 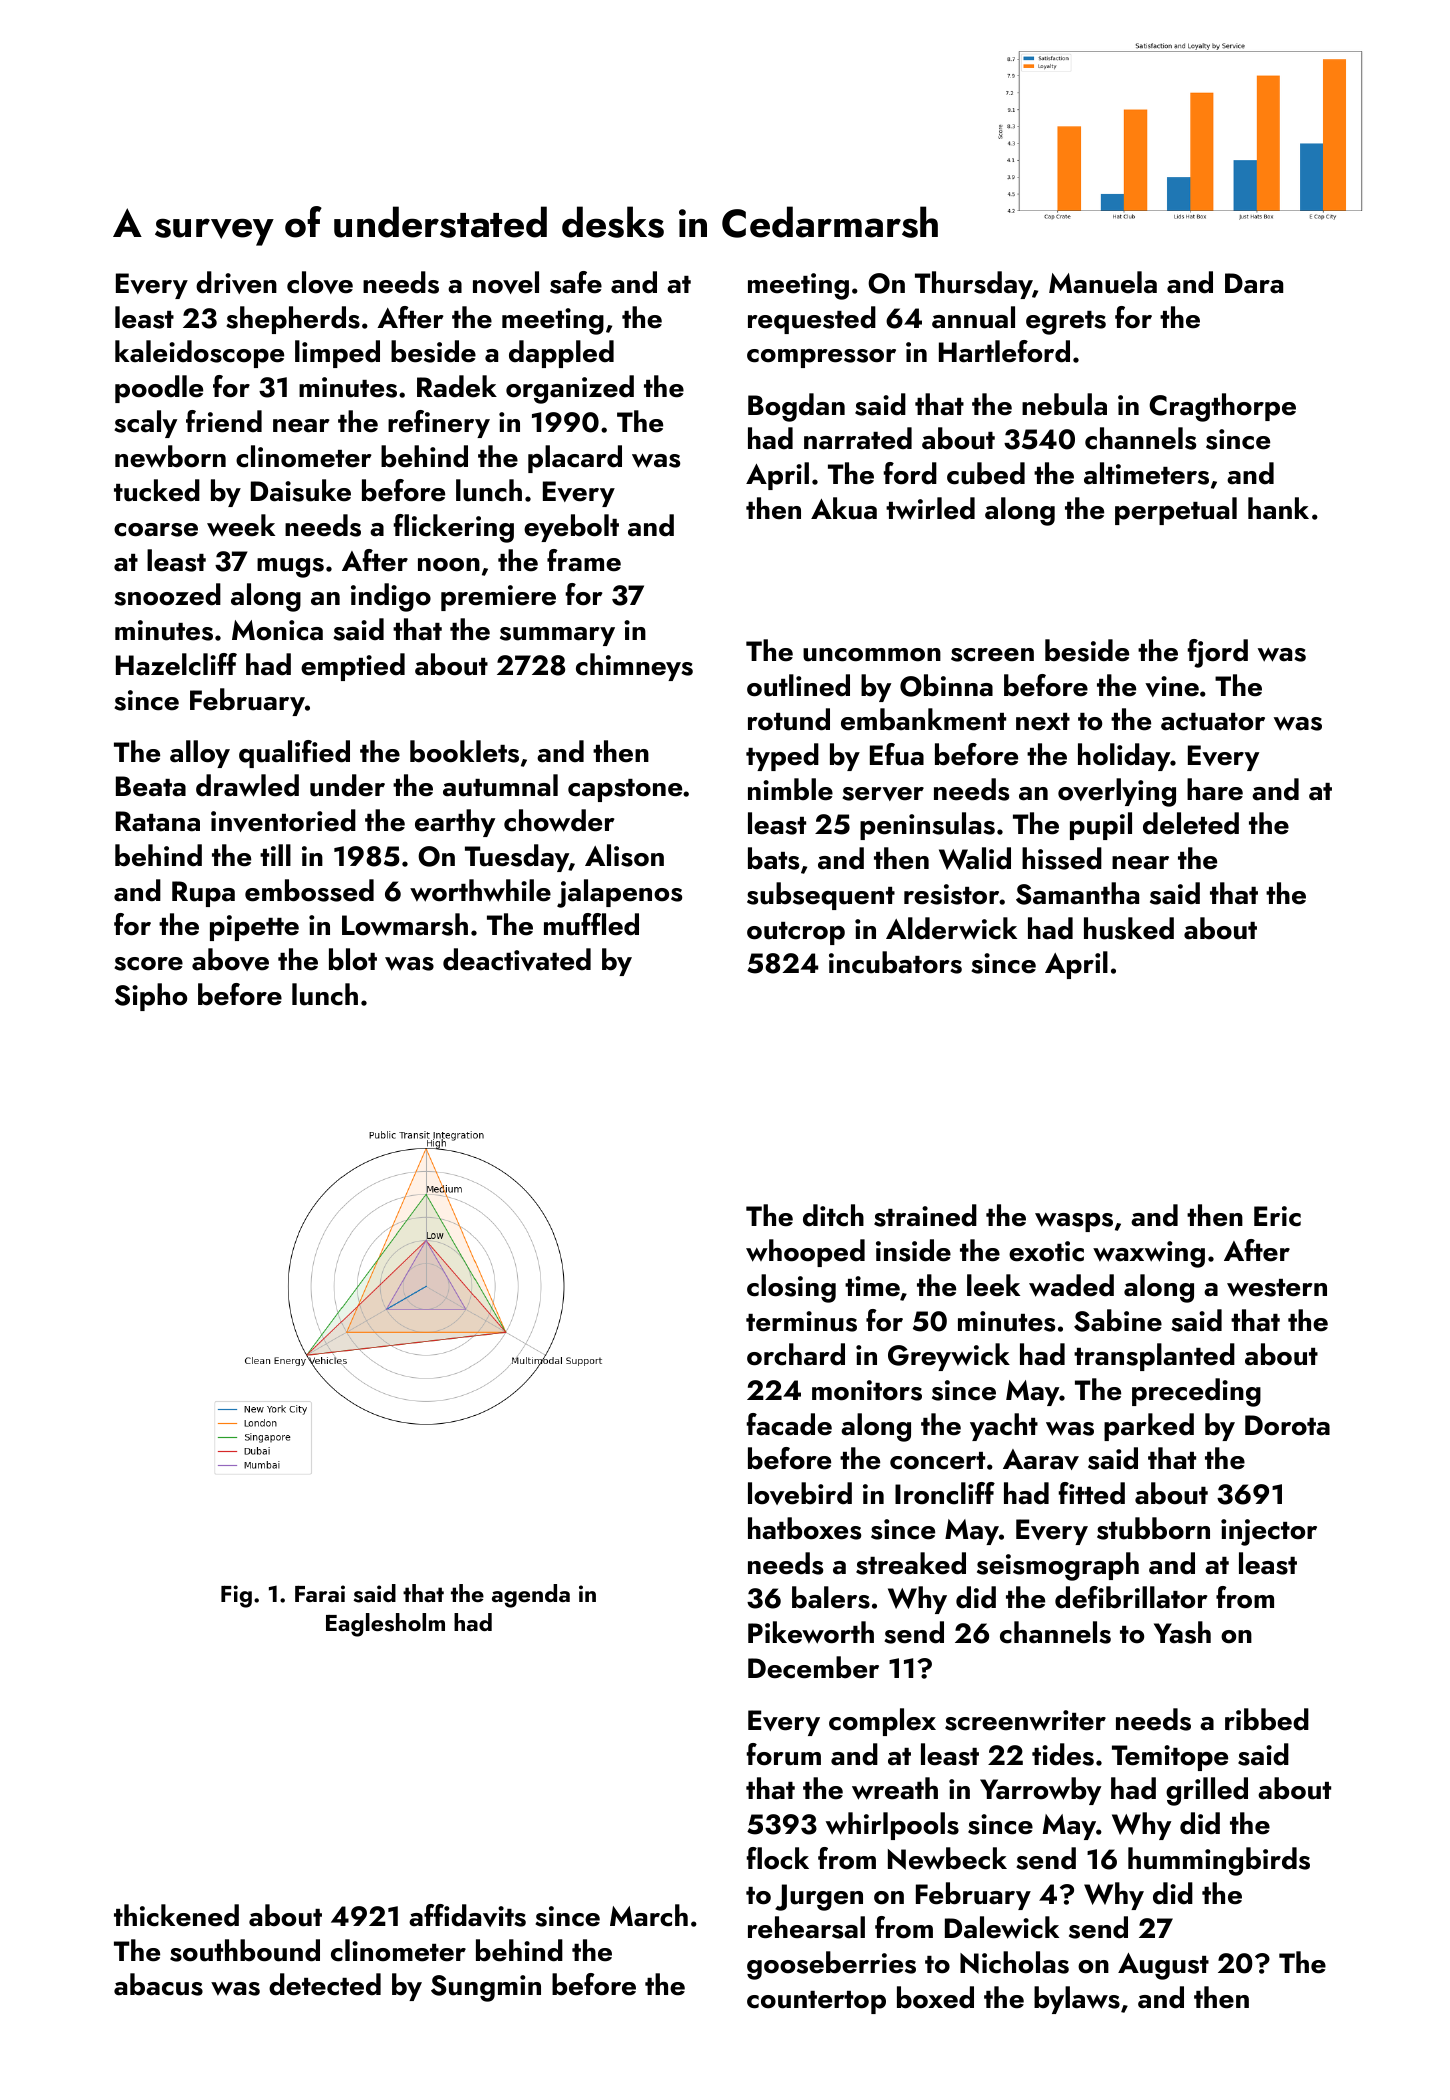 What do you see at coordinates (1129, 928) in the screenshot?
I see `husked` at bounding box center [1129, 928].
